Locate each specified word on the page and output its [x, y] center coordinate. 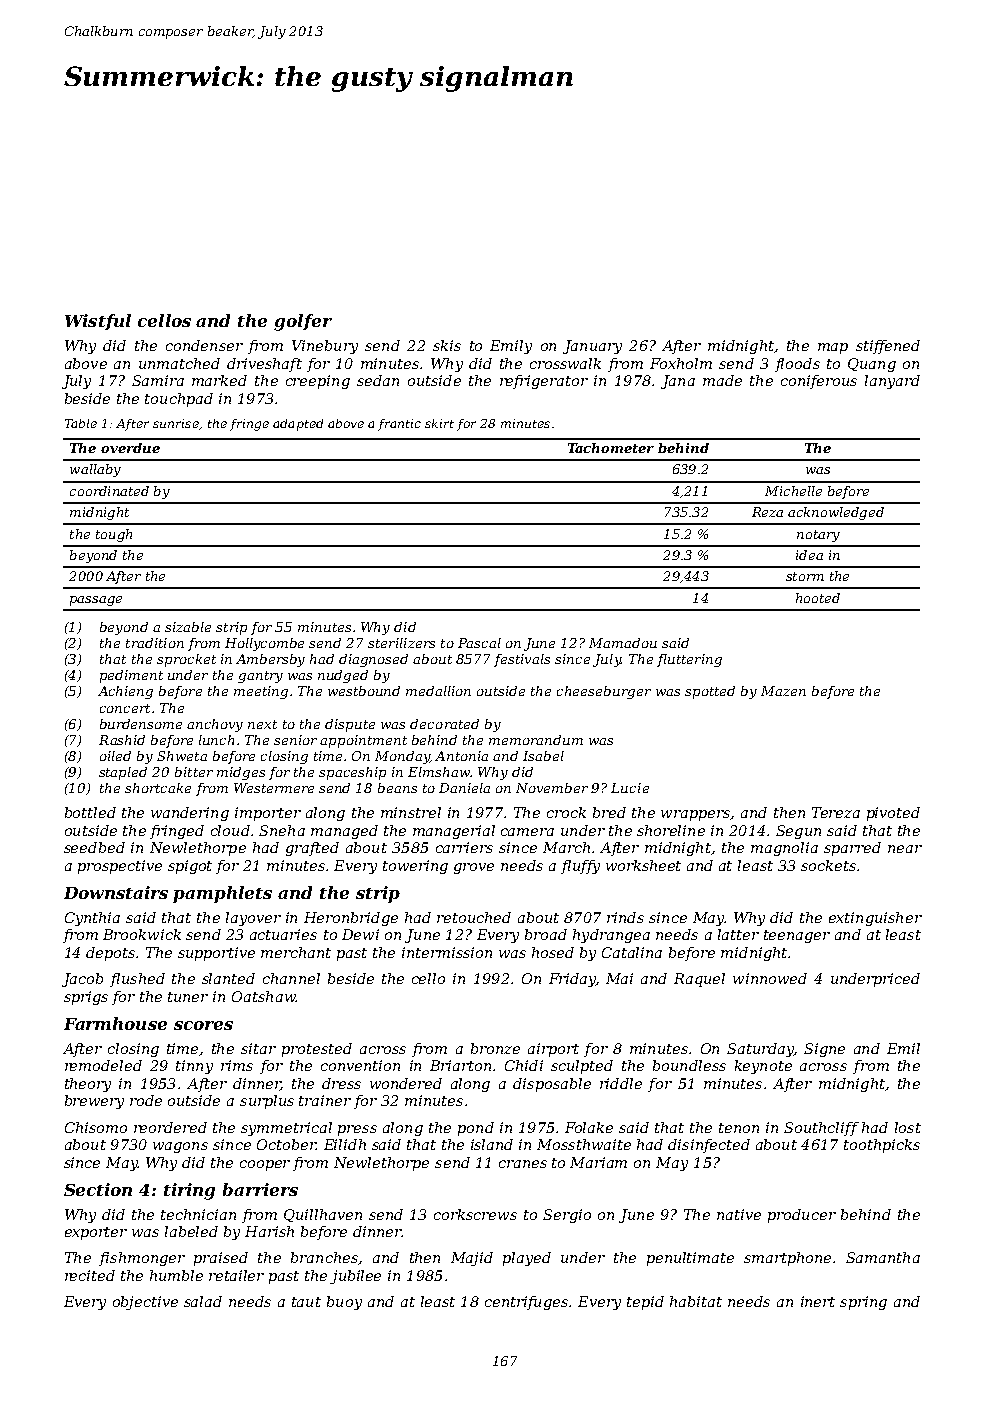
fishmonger [142, 1259]
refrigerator [544, 382]
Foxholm [681, 363]
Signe [824, 1050]
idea [809, 555]
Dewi [360, 934]
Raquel [699, 980]
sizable [188, 627]
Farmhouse [115, 1023]
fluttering [689, 660]
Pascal [479, 643]
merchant [296, 952]
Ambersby [270, 660]
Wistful [98, 322]
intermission [447, 952]
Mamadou [623, 643]
